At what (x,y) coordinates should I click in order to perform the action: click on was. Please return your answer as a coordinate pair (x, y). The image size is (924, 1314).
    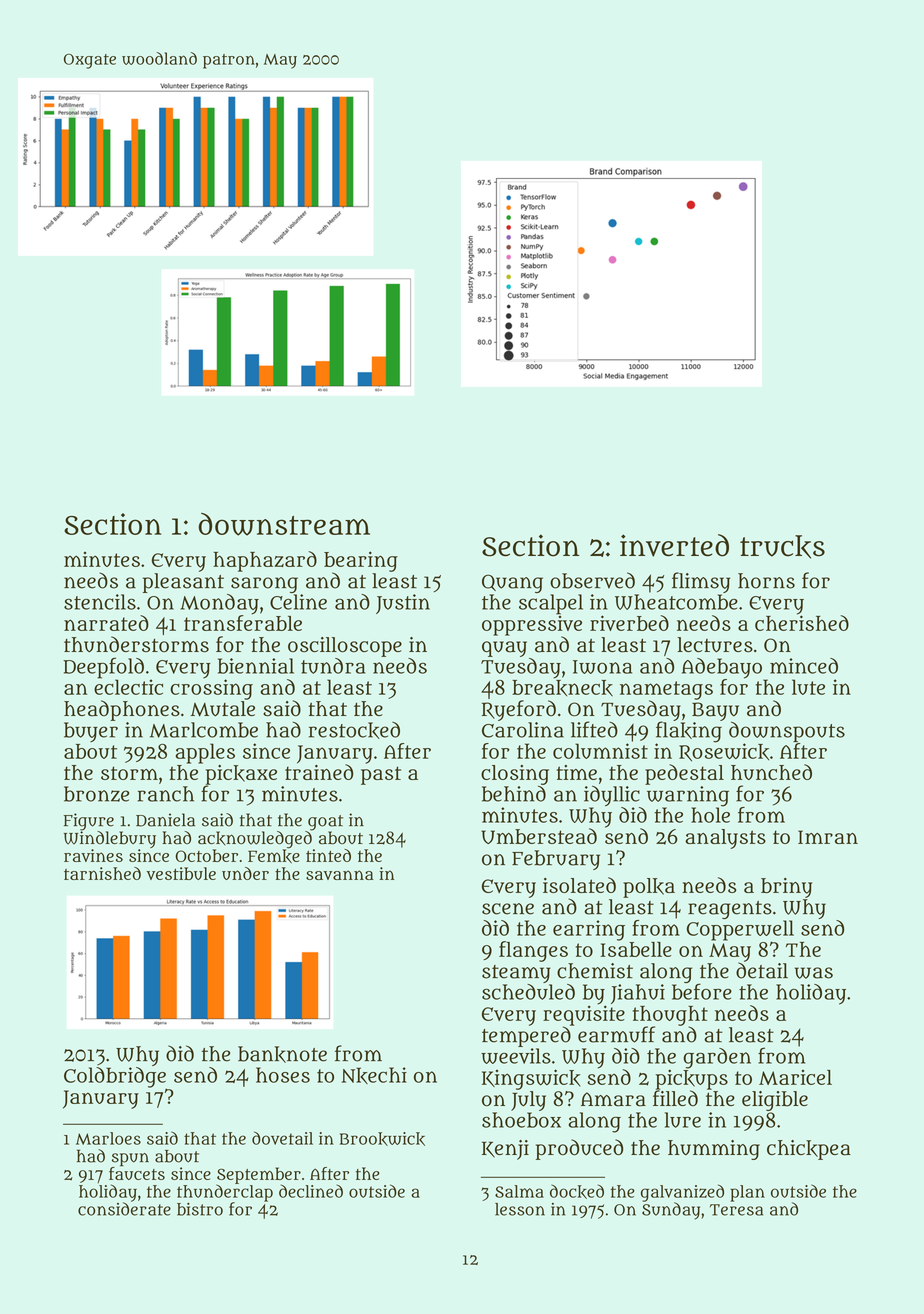
    Looking at the image, I should click on (814, 973).
